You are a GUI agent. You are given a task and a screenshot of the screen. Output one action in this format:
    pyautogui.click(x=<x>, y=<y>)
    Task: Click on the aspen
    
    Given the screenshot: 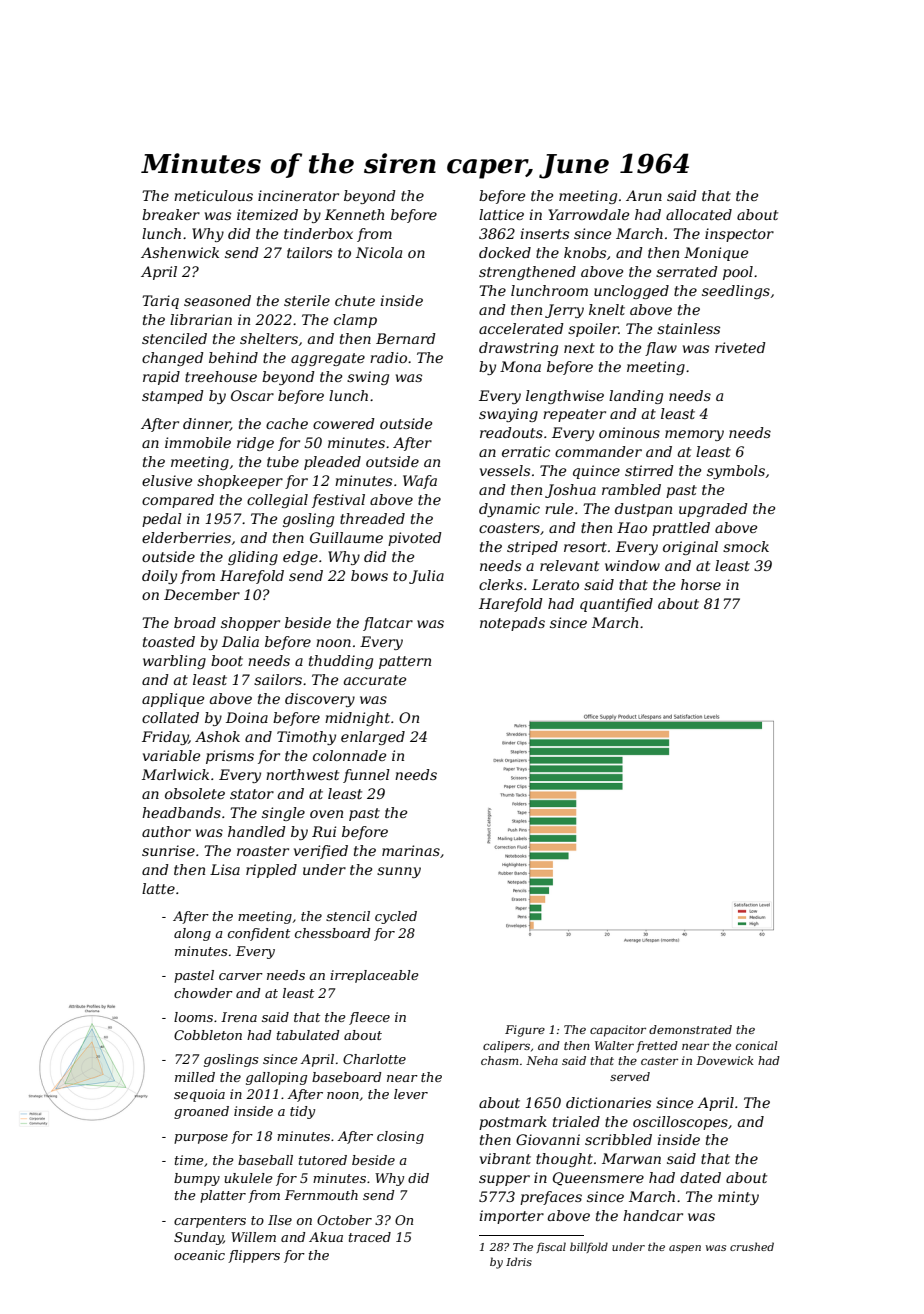 What is the action you would take?
    pyautogui.click(x=685, y=1249)
